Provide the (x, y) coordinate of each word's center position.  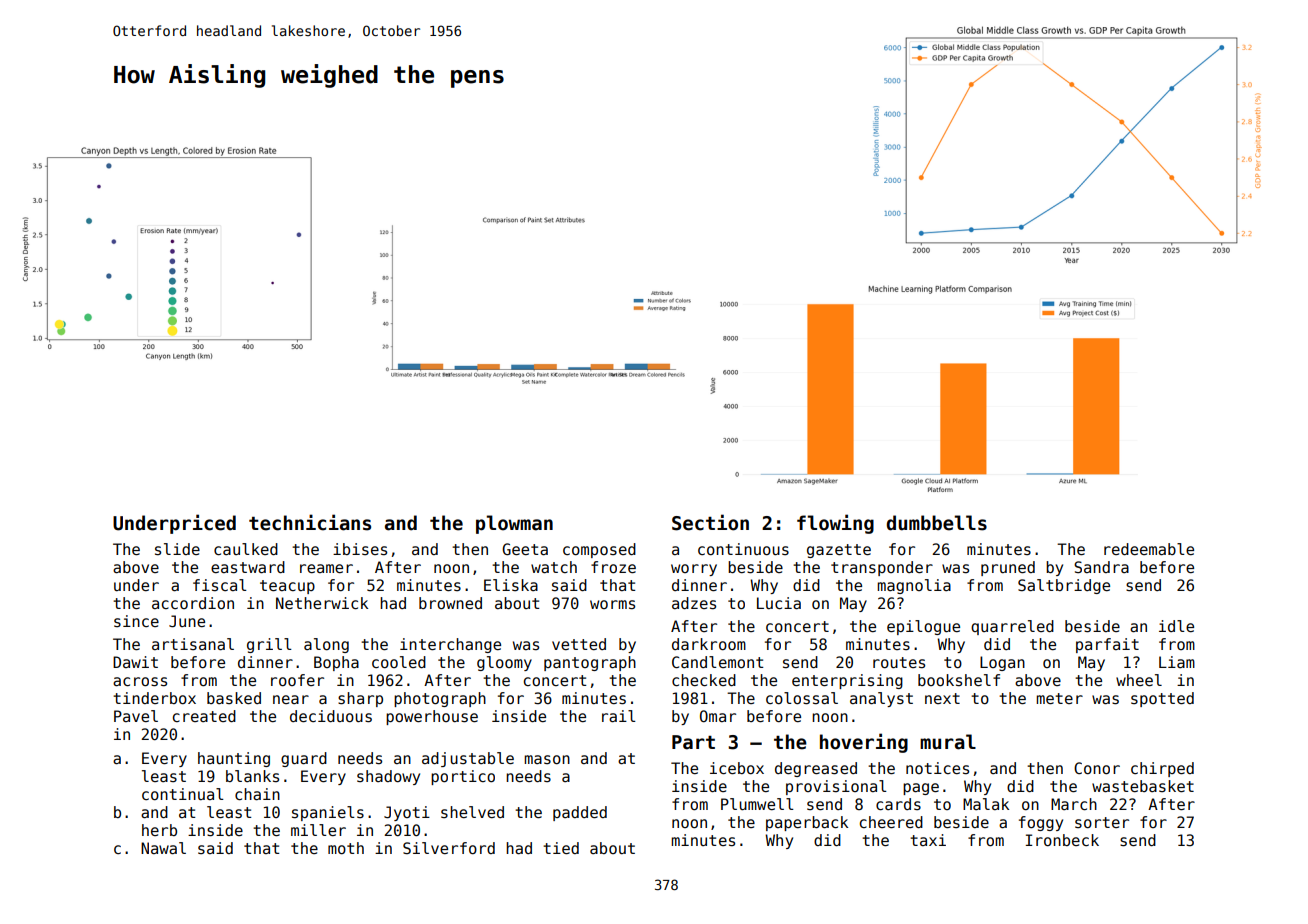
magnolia (914, 586)
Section (710, 522)
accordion (193, 603)
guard (304, 759)
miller (318, 830)
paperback (807, 823)
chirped (1162, 769)
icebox (737, 768)
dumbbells (937, 523)
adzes (694, 603)
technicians (310, 522)
